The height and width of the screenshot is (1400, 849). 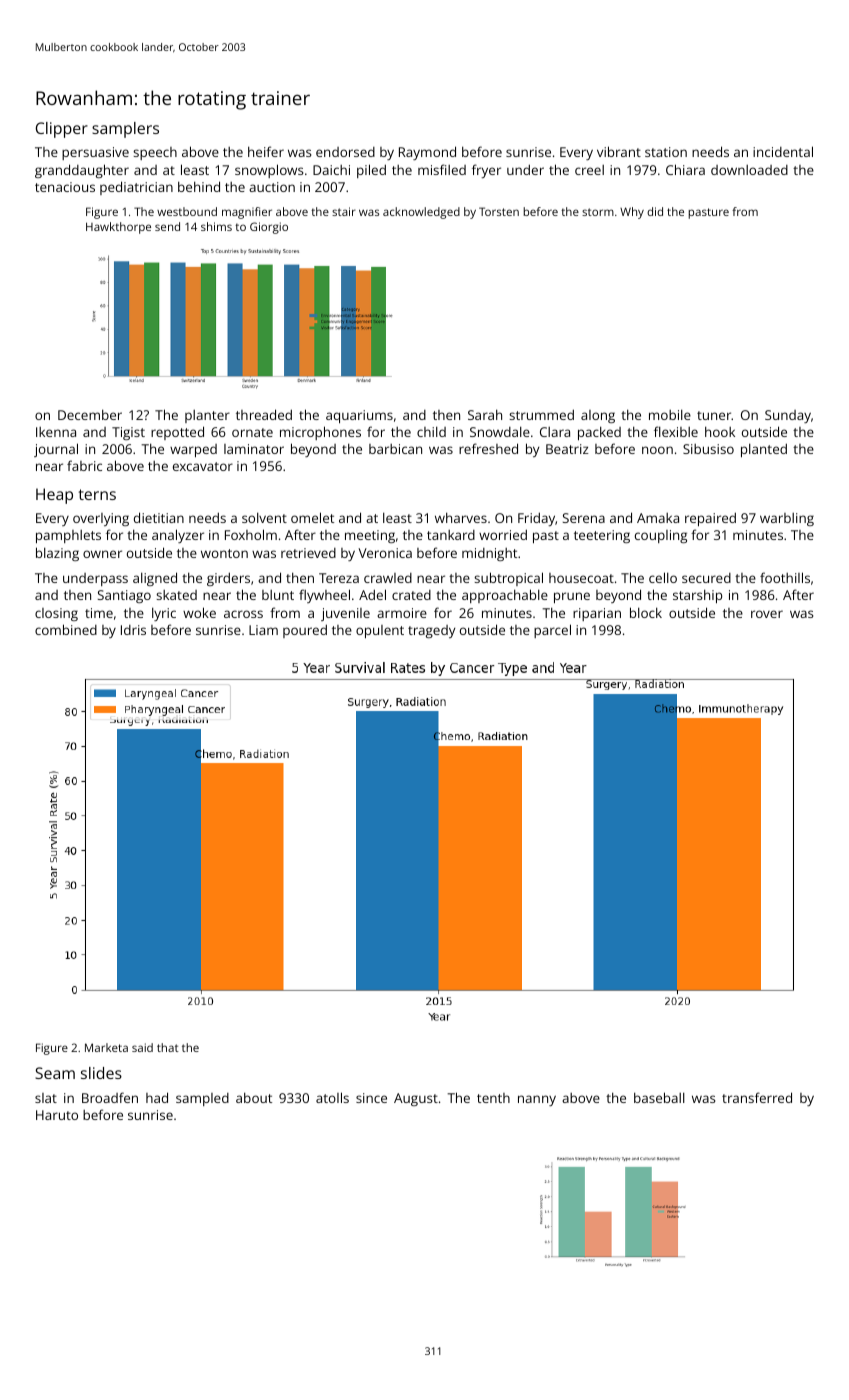 What do you see at coordinates (537, 1100) in the screenshot?
I see `nanny` at bounding box center [537, 1100].
